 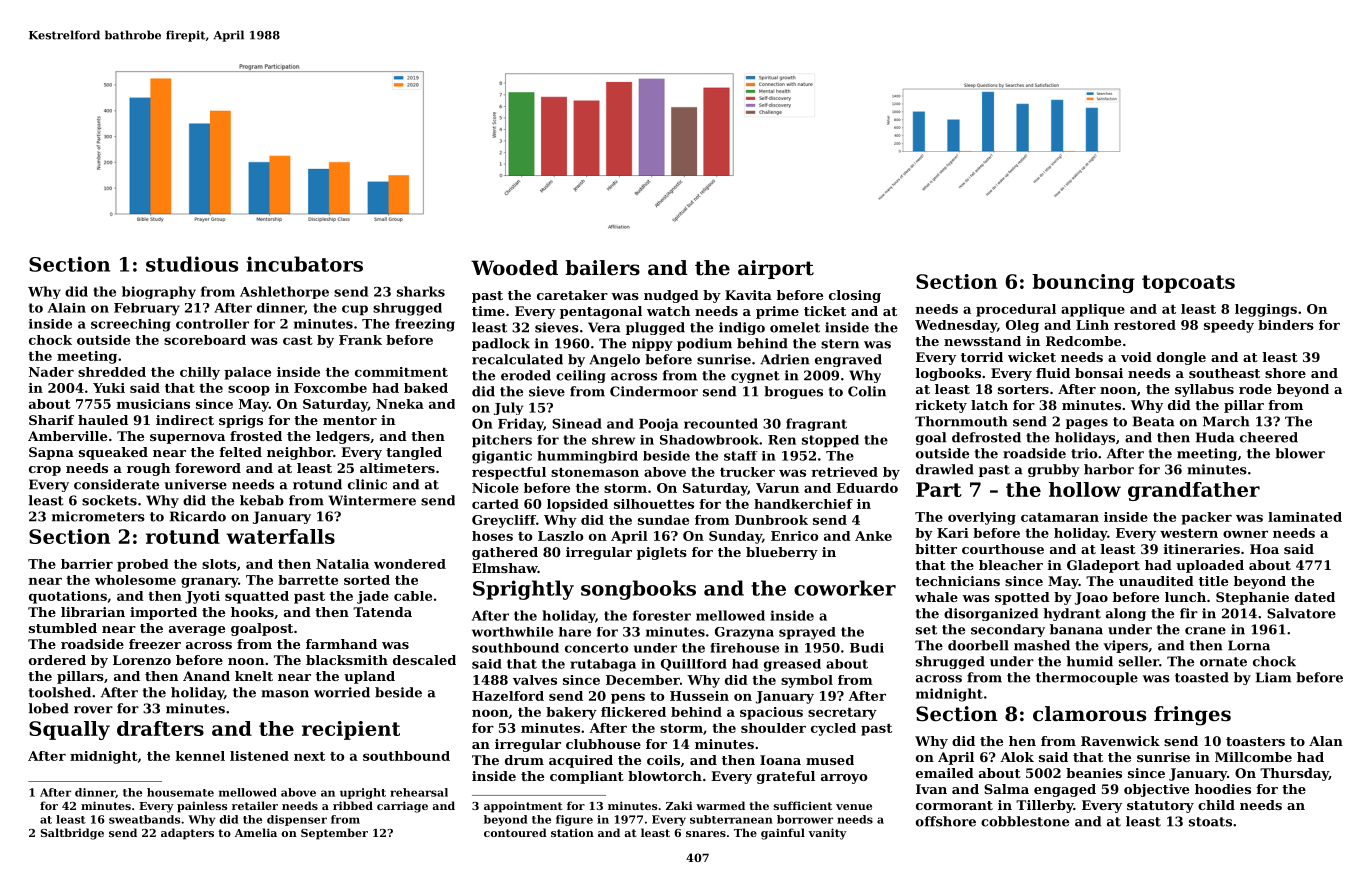 What do you see at coordinates (198, 516) in the document?
I see `Ricardo` at bounding box center [198, 516].
